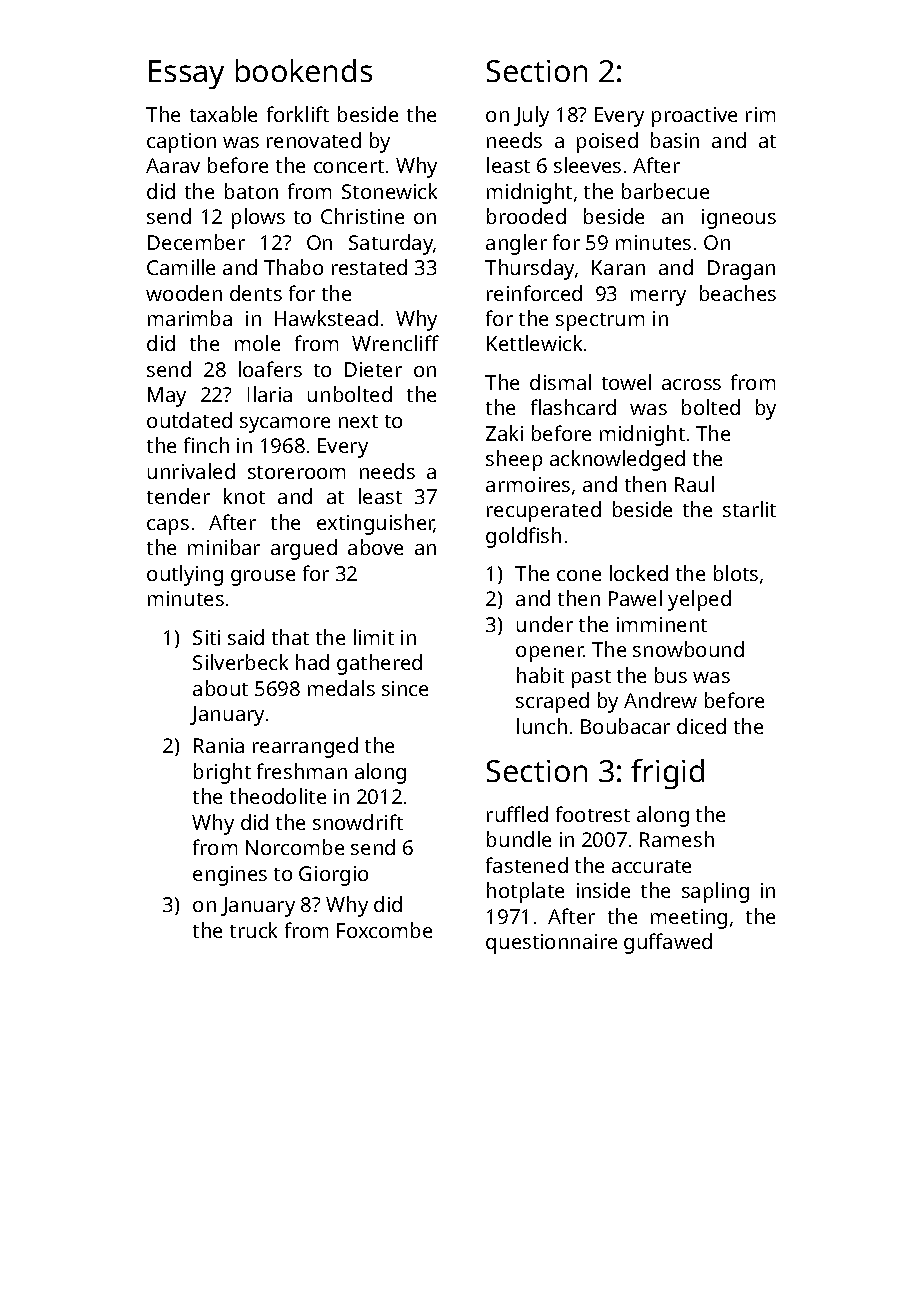 The width and height of the page is (924, 1314). Describe the element at coordinates (253, 930) in the page. I see `truck` at that location.
